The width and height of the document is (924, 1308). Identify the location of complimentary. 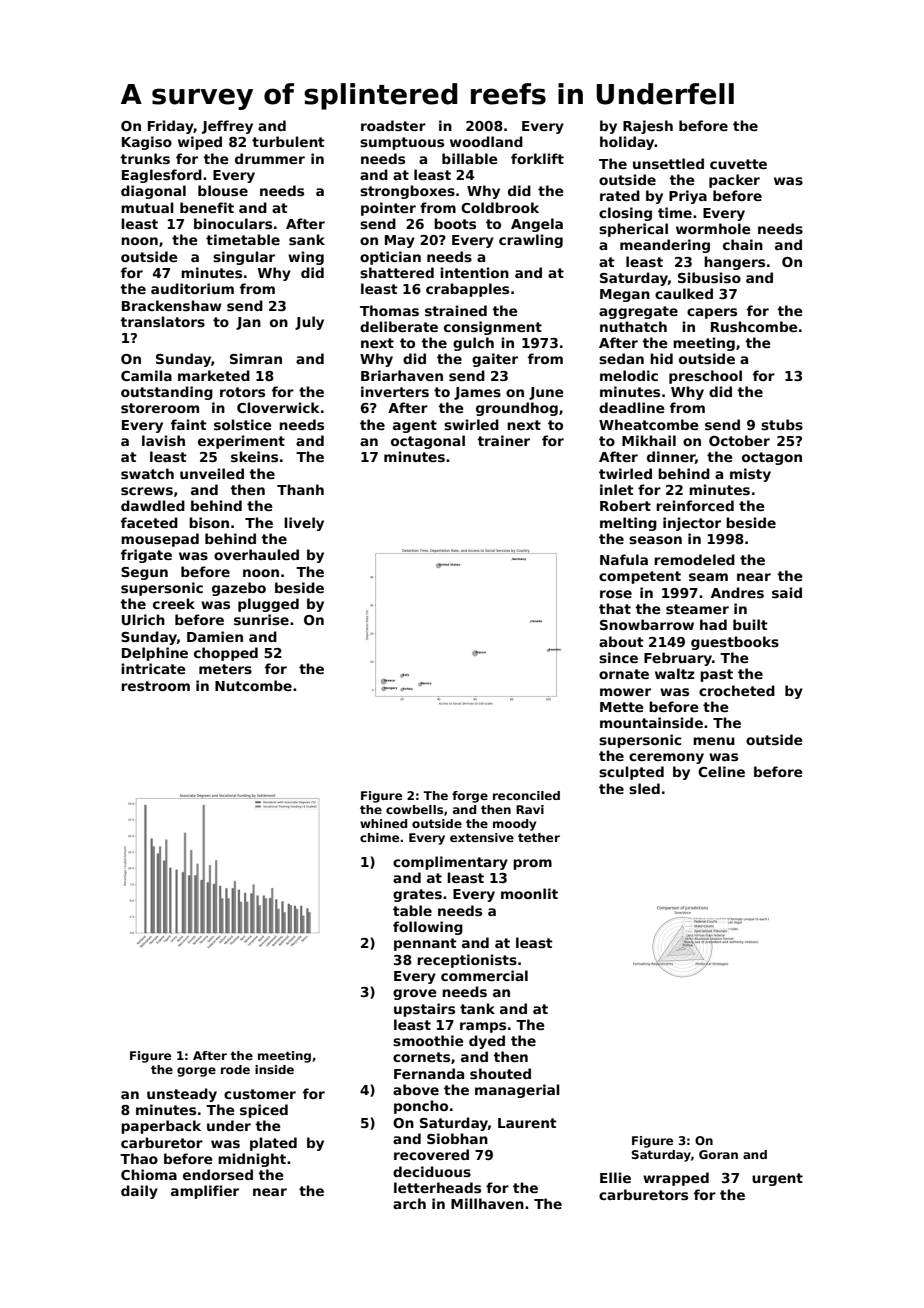
(450, 863).
